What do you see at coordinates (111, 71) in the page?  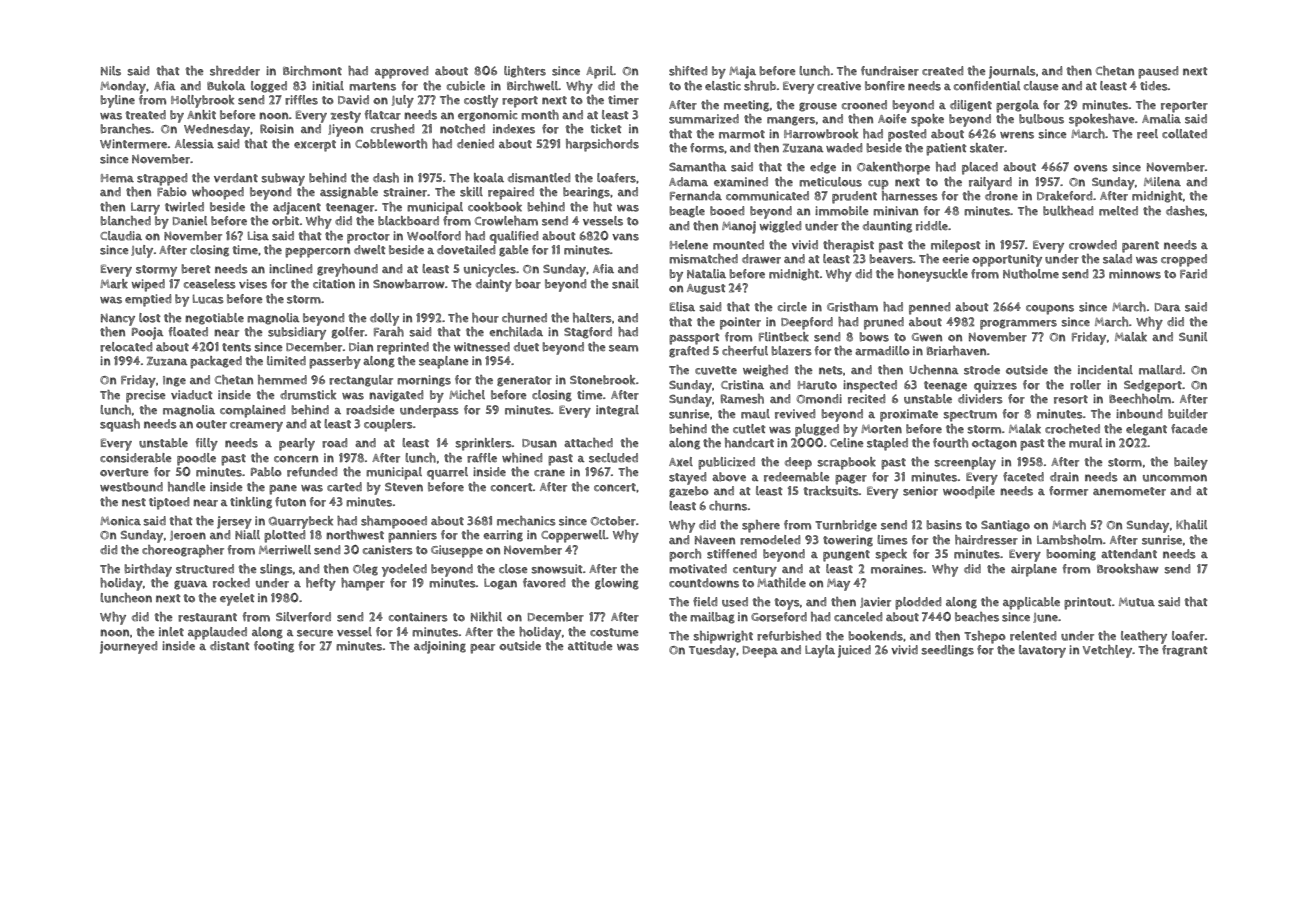 I see `Nils` at bounding box center [111, 71].
